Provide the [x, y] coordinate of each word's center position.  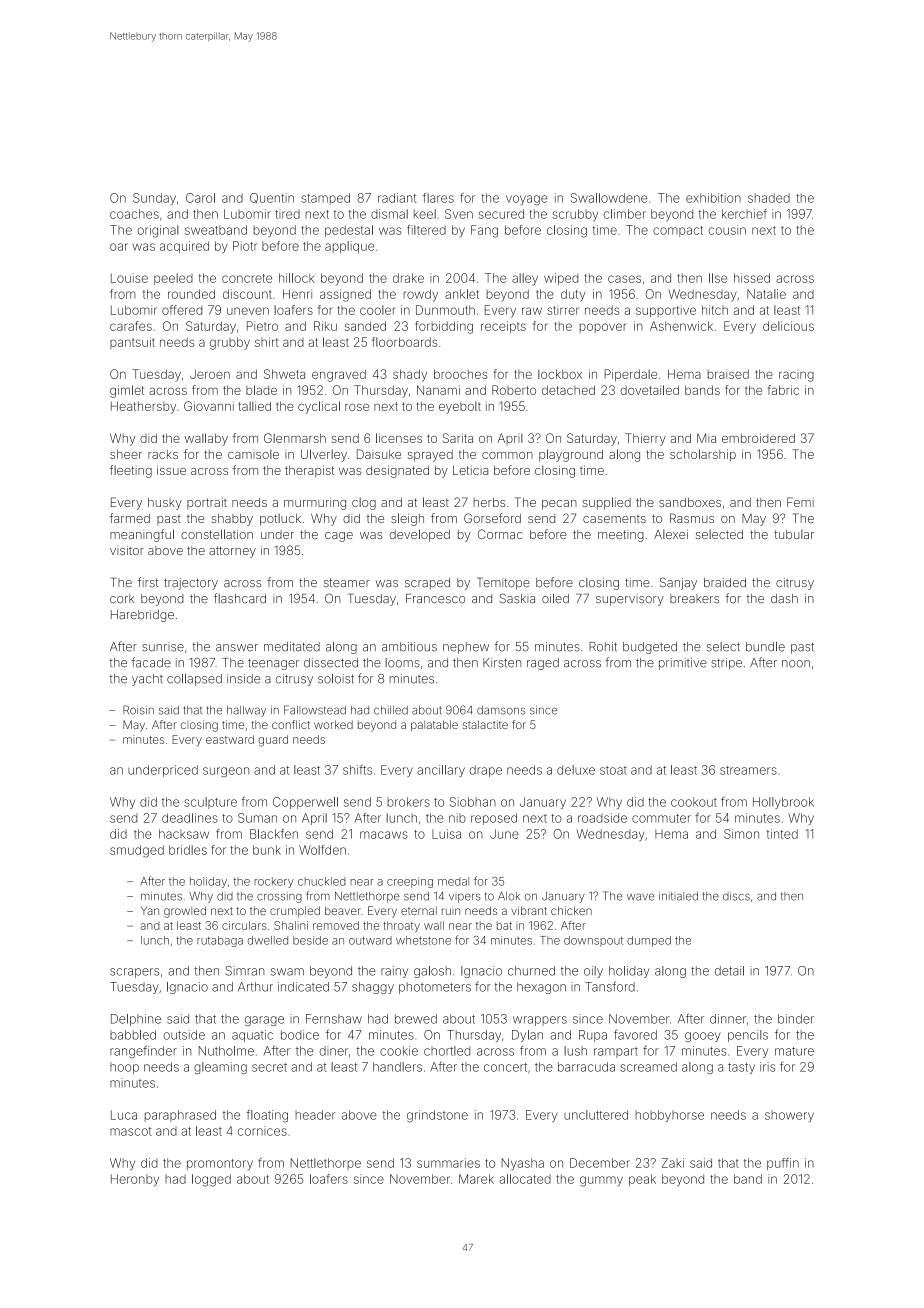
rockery [274, 882]
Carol [200, 198]
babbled [133, 1035]
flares [438, 198]
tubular [794, 534]
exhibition [713, 198]
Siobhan [472, 802]
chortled [447, 1051]
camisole [253, 454]
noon [796, 664]
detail [729, 971]
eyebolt [460, 407]
